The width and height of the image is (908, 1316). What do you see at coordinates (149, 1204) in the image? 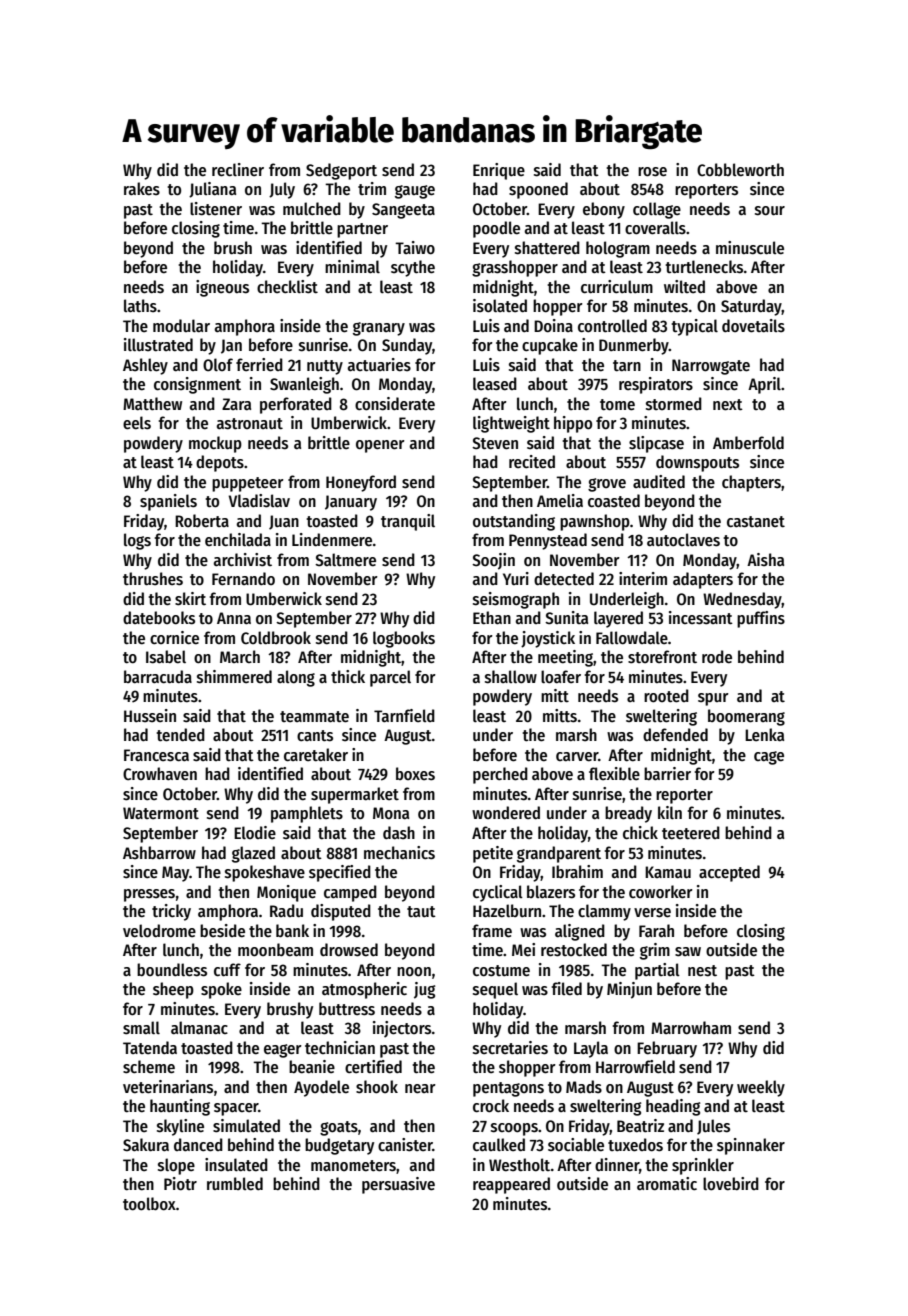
I see `toolbox` at bounding box center [149, 1204].
